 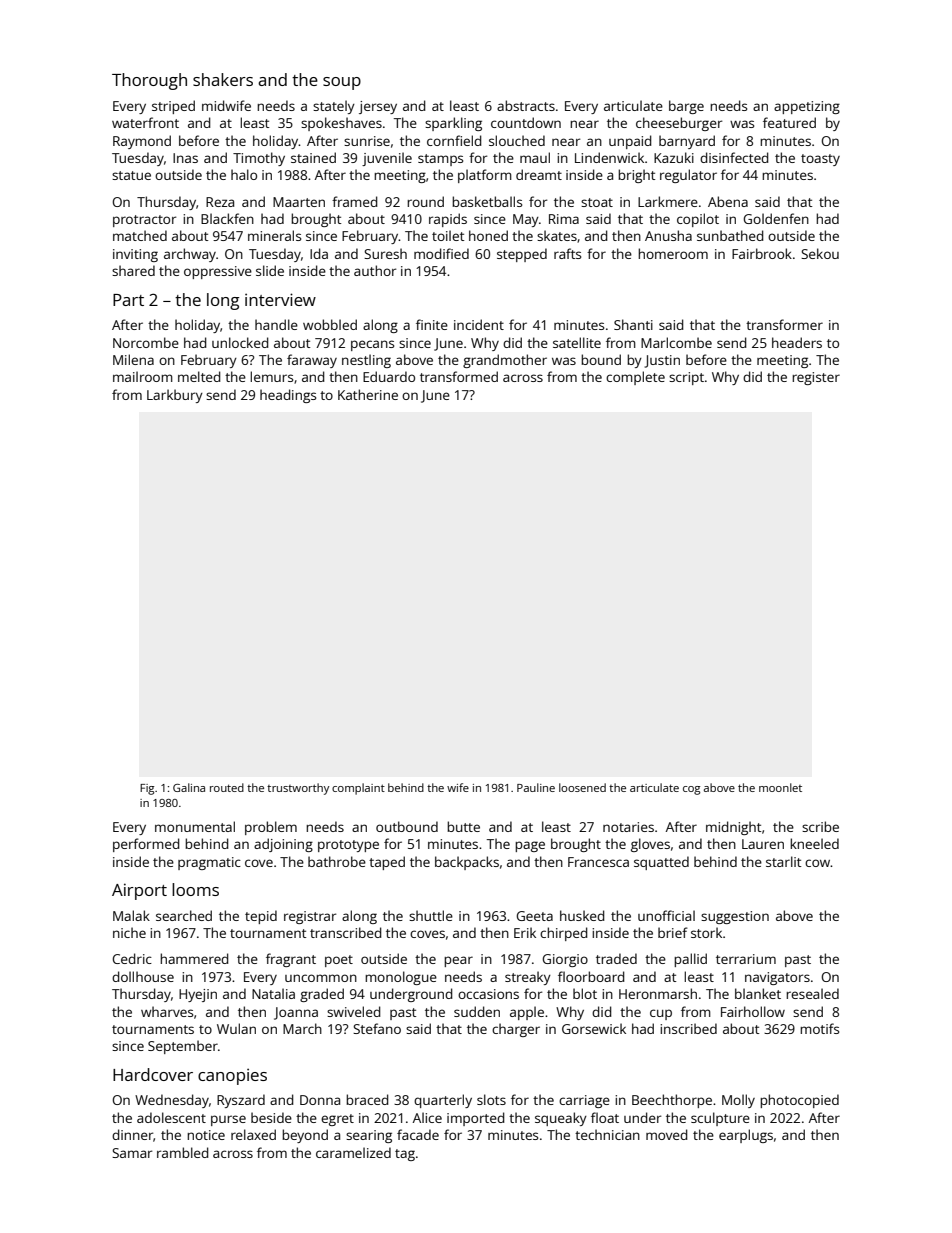 What do you see at coordinates (780, 787) in the screenshot?
I see `moonlet` at bounding box center [780, 787].
